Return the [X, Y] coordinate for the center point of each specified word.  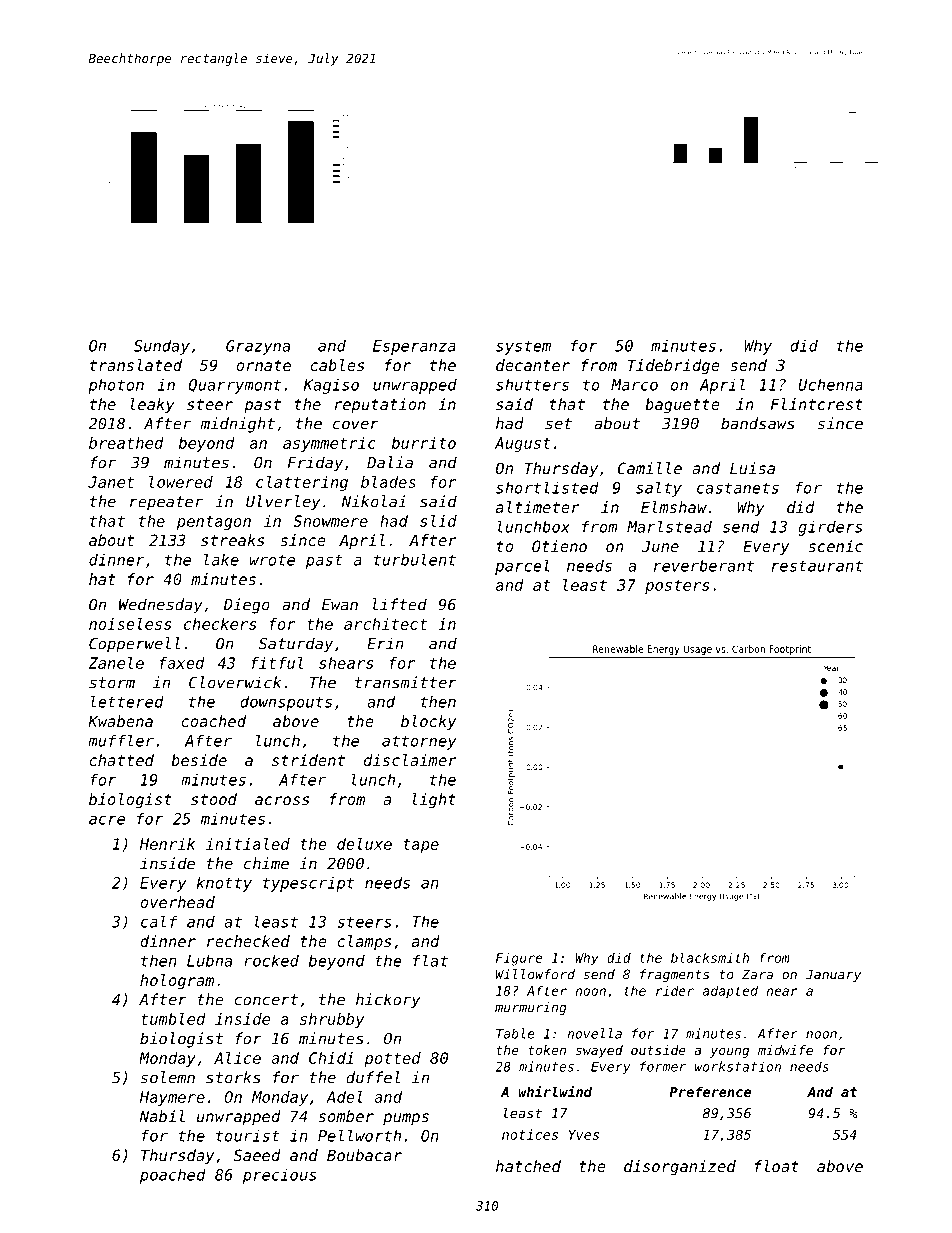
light [434, 801]
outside [658, 1050]
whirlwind [555, 1091]
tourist [248, 1136]
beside [199, 760]
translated [136, 365]
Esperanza [414, 347]
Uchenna [830, 384]
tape [421, 846]
